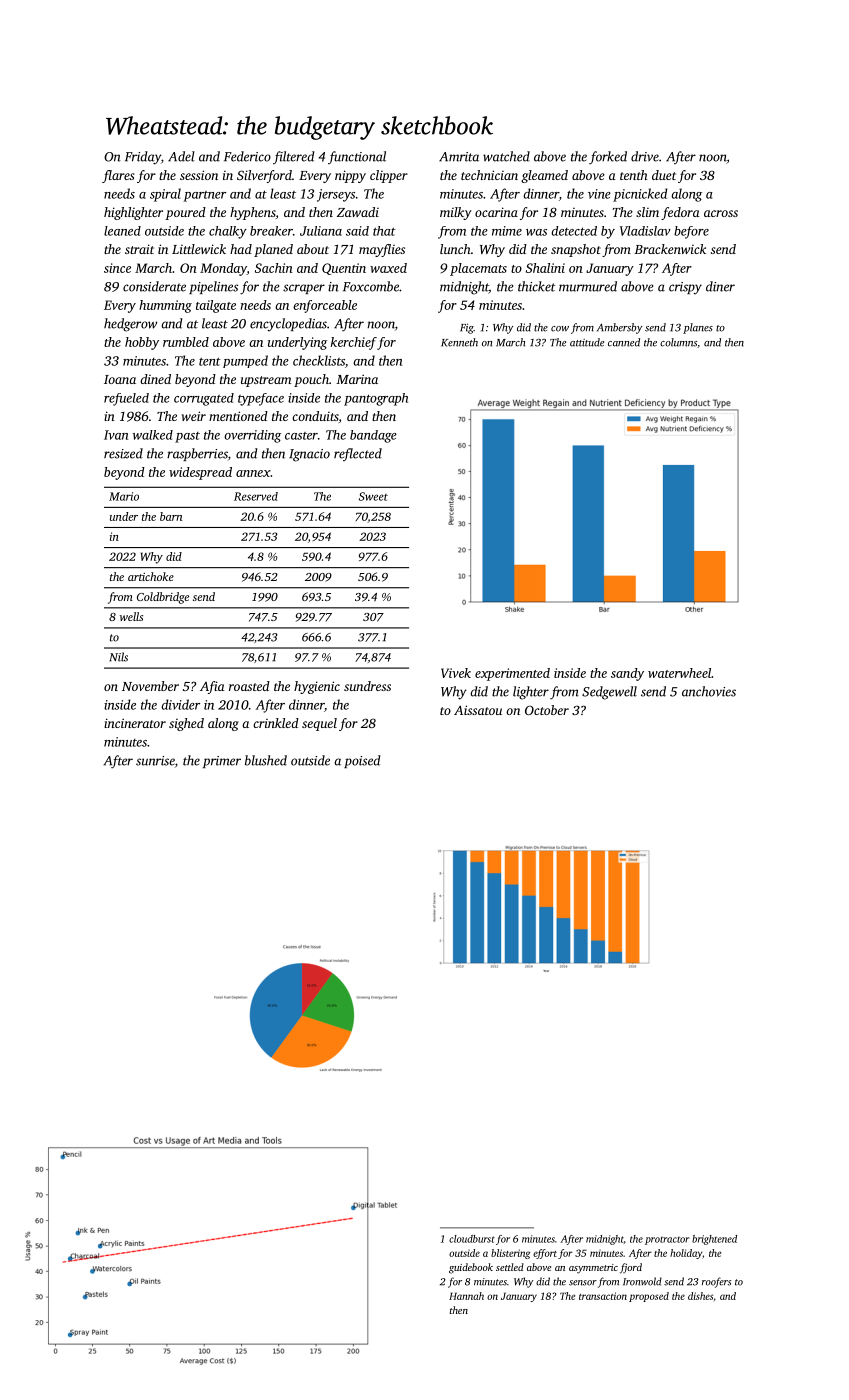 Image resolution: width=849 pixels, height=1400 pixels. I want to click on proposed, so click(649, 1297).
